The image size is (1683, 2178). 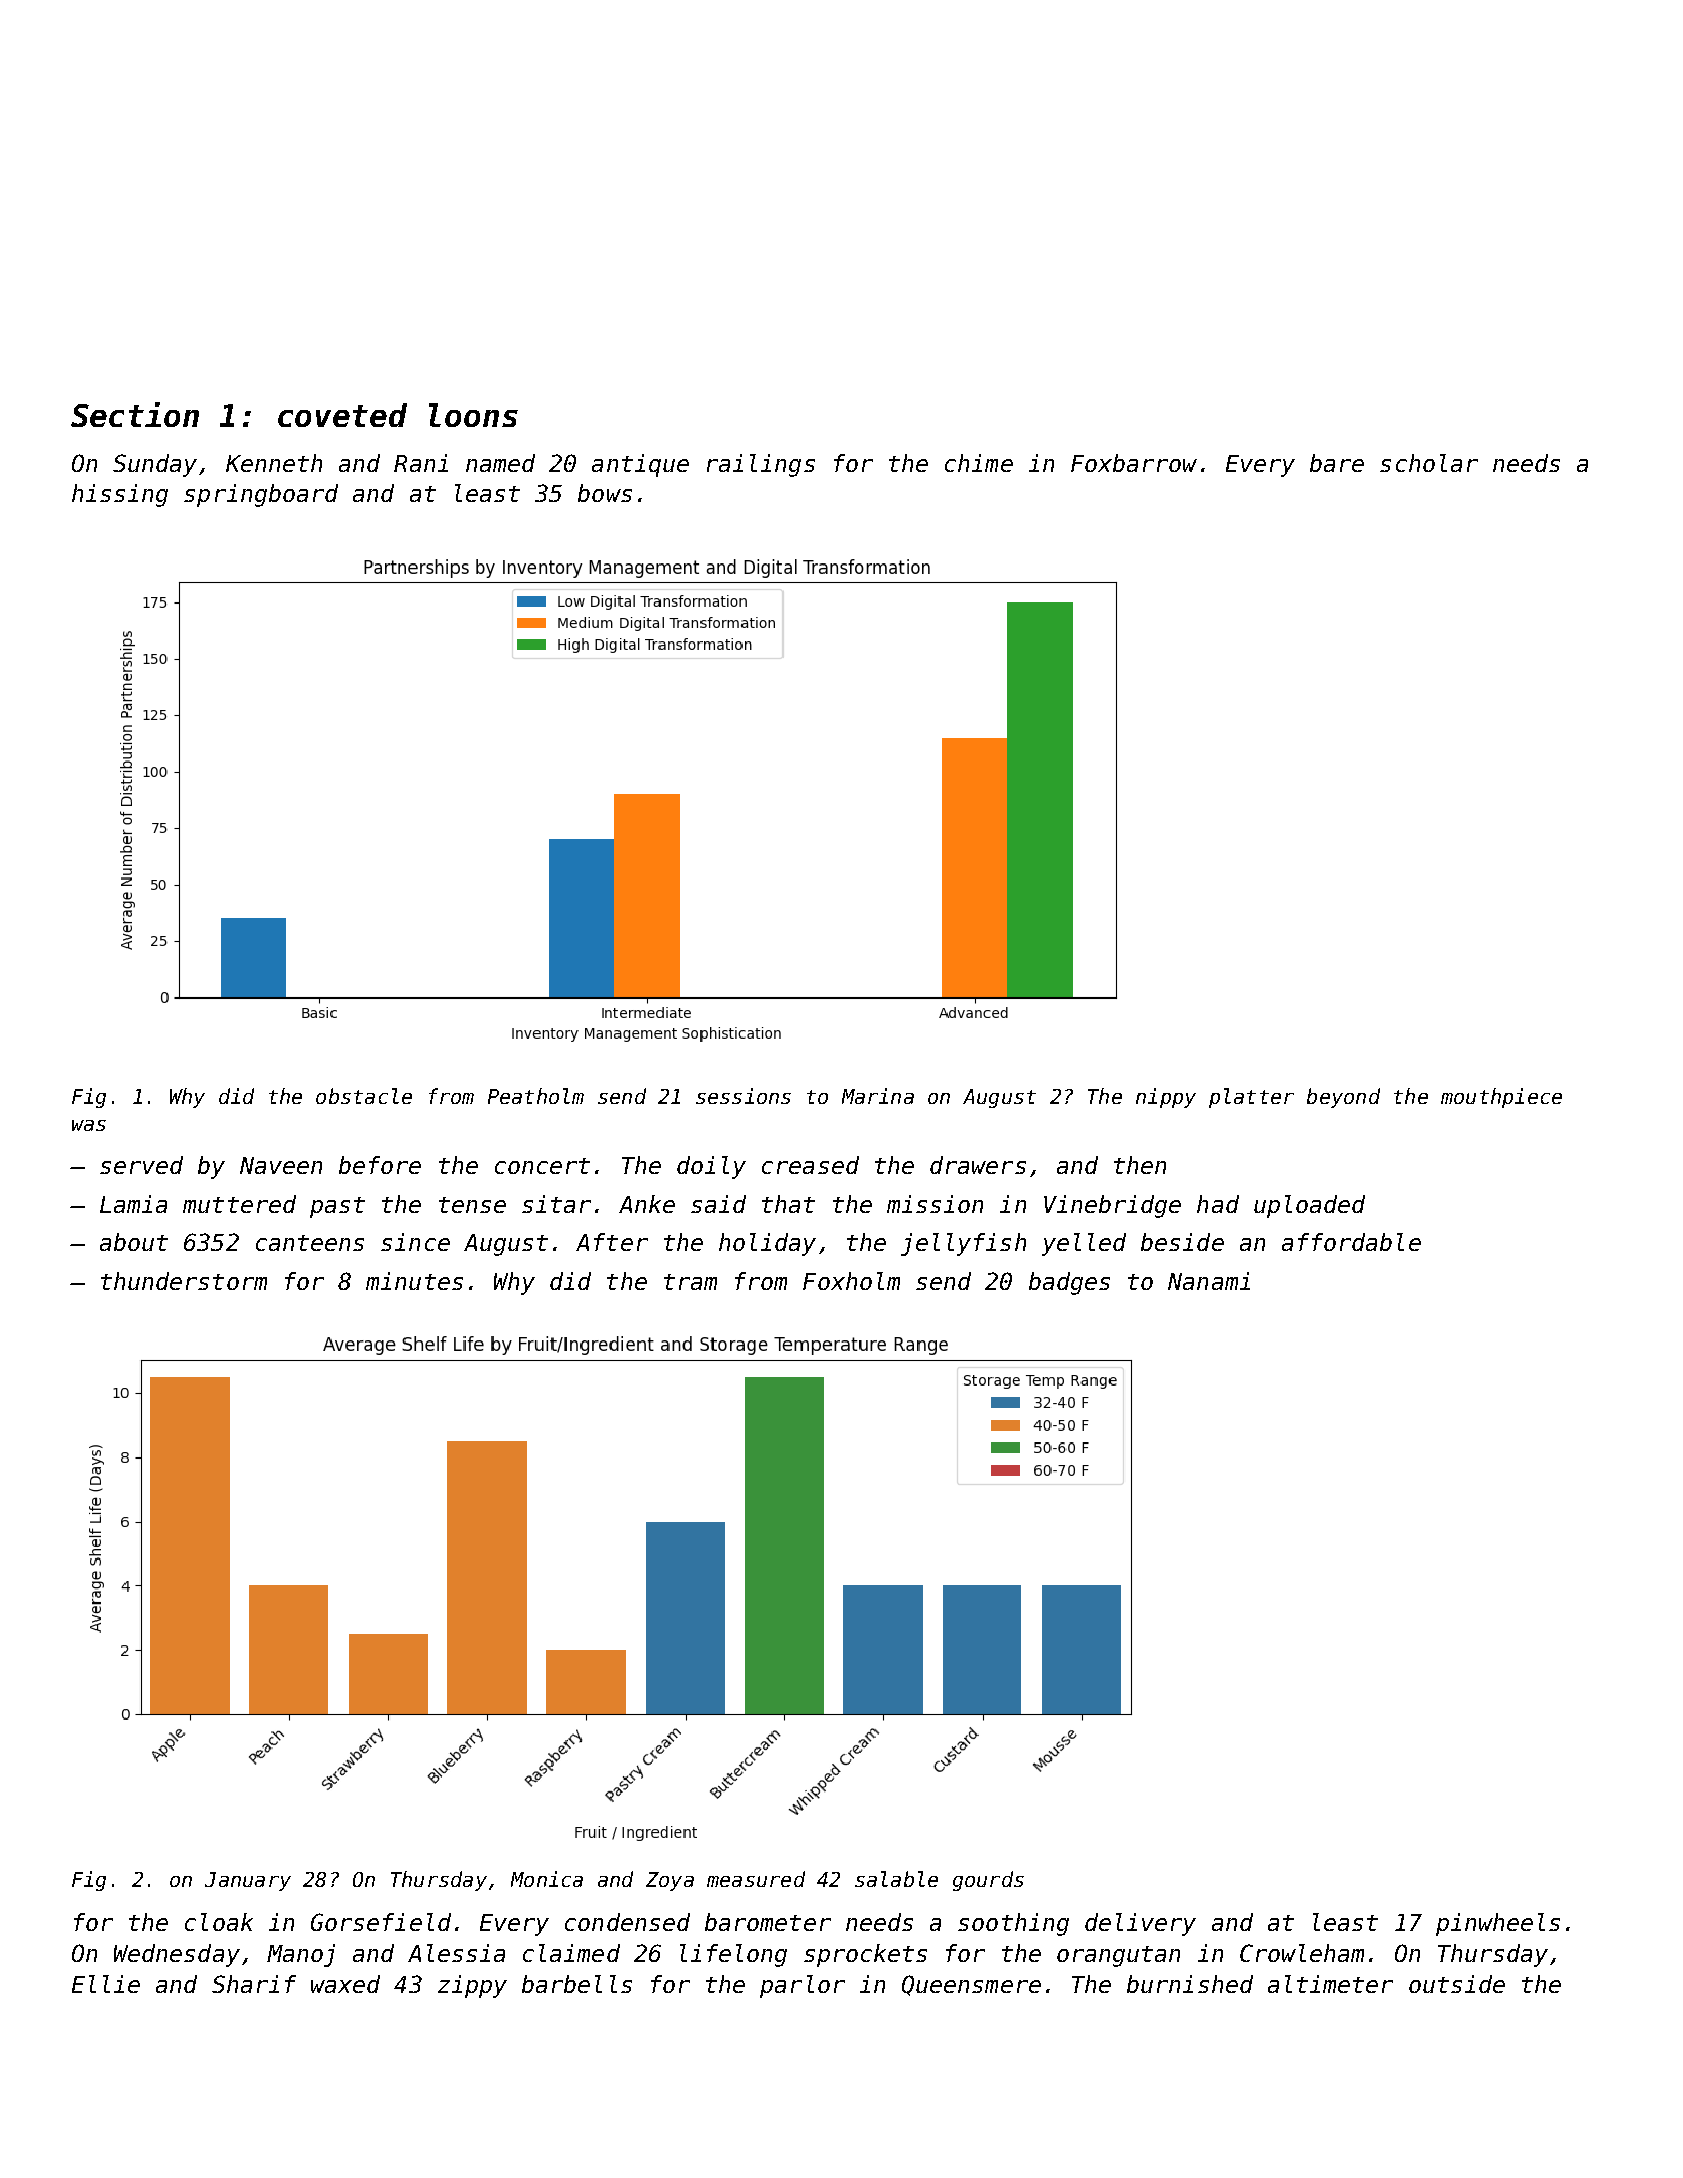 I want to click on minutes, so click(x=414, y=1281).
